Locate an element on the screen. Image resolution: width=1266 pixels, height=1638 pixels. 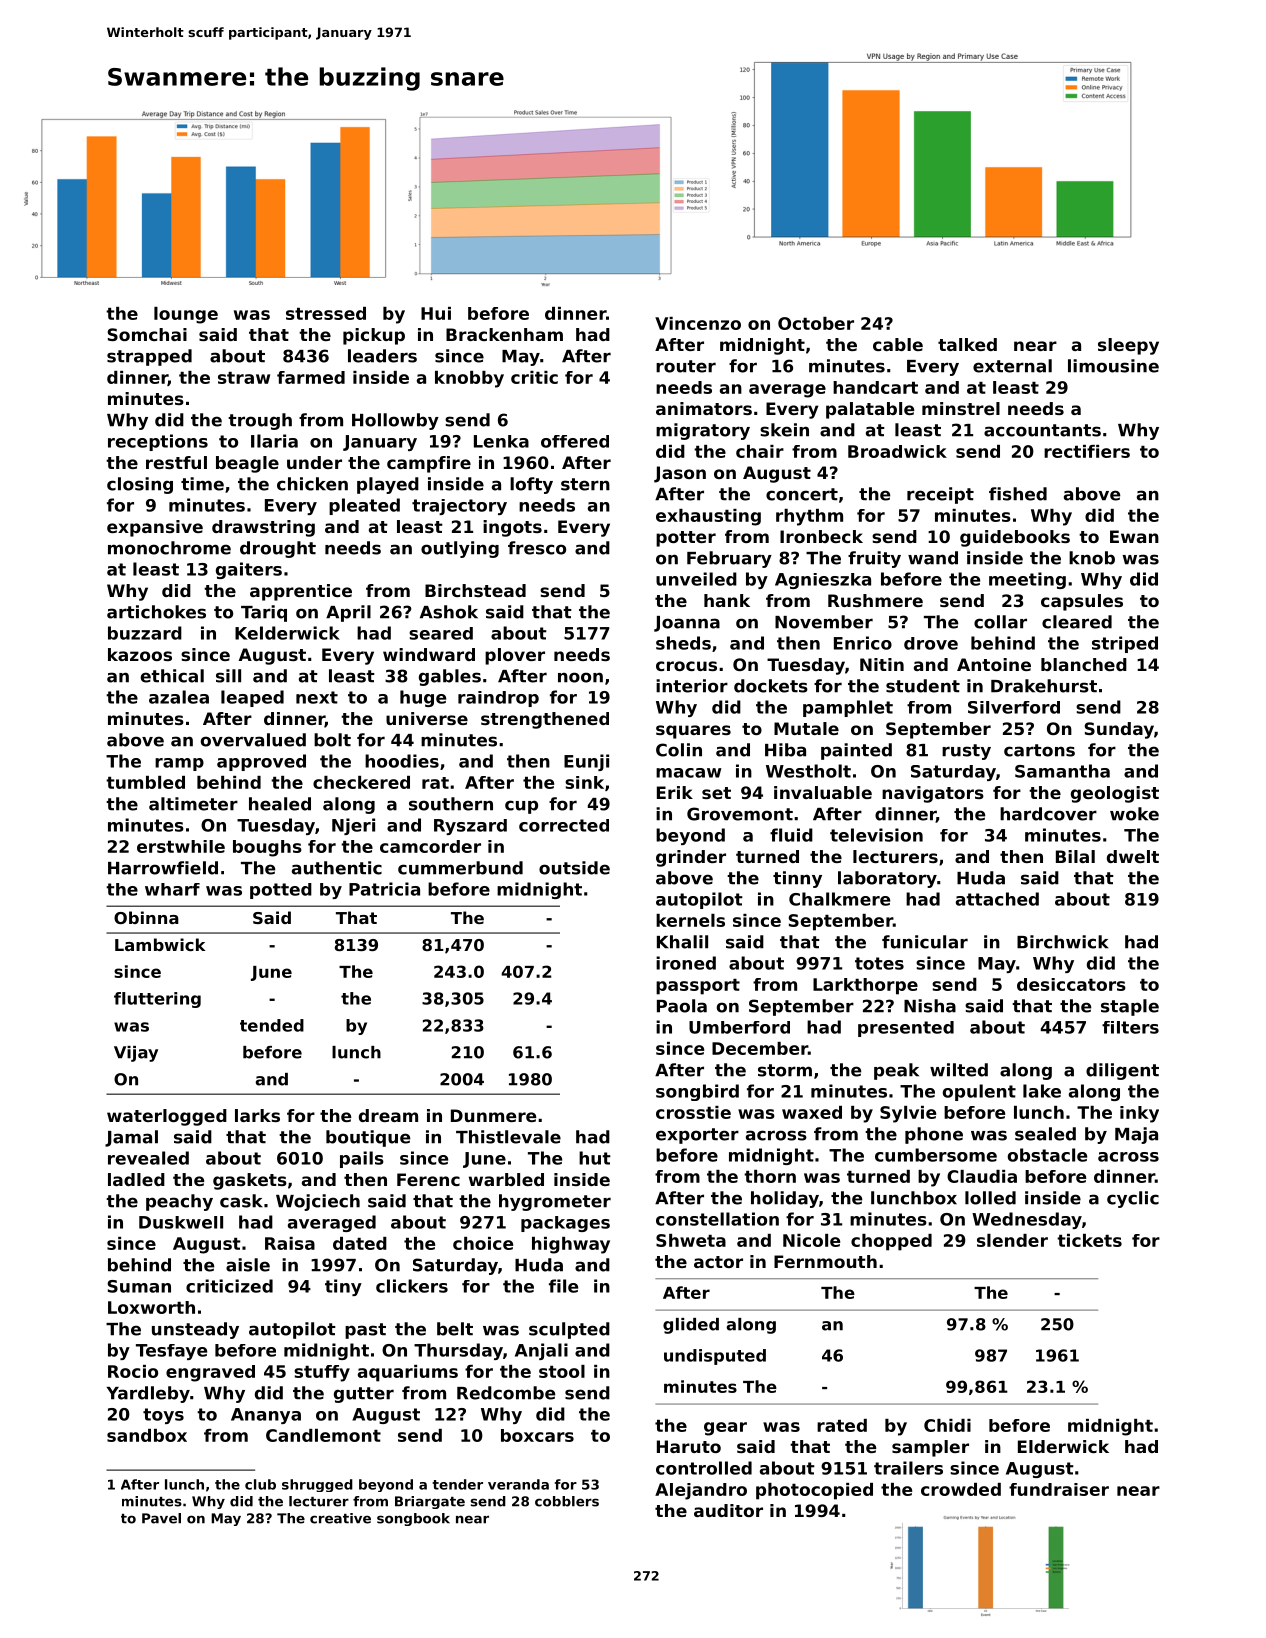
healed is located at coordinates (280, 804).
